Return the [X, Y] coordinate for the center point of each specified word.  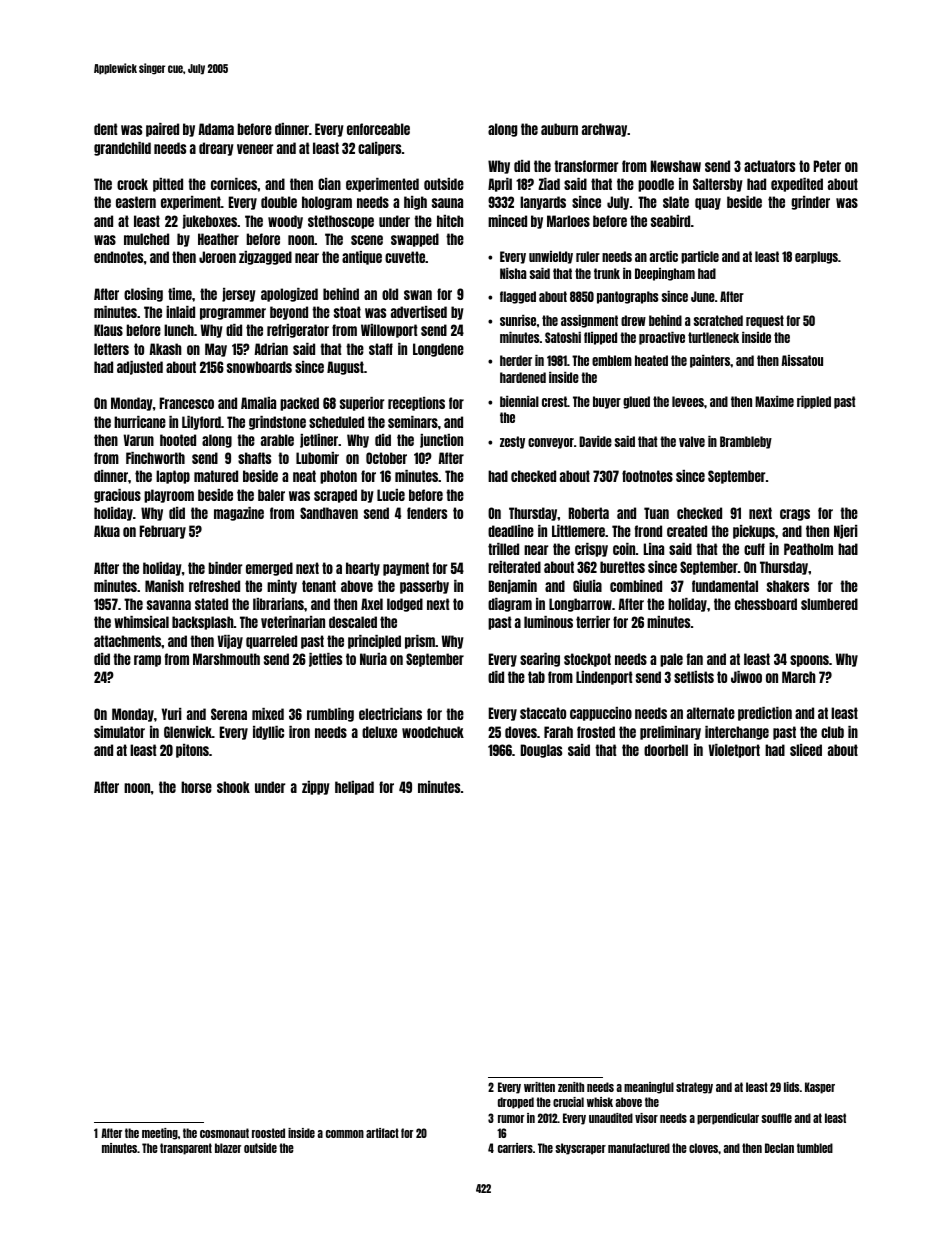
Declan [779, 1148]
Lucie [391, 495]
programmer [233, 314]
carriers [515, 1148]
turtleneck [713, 337]
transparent [186, 1149]
